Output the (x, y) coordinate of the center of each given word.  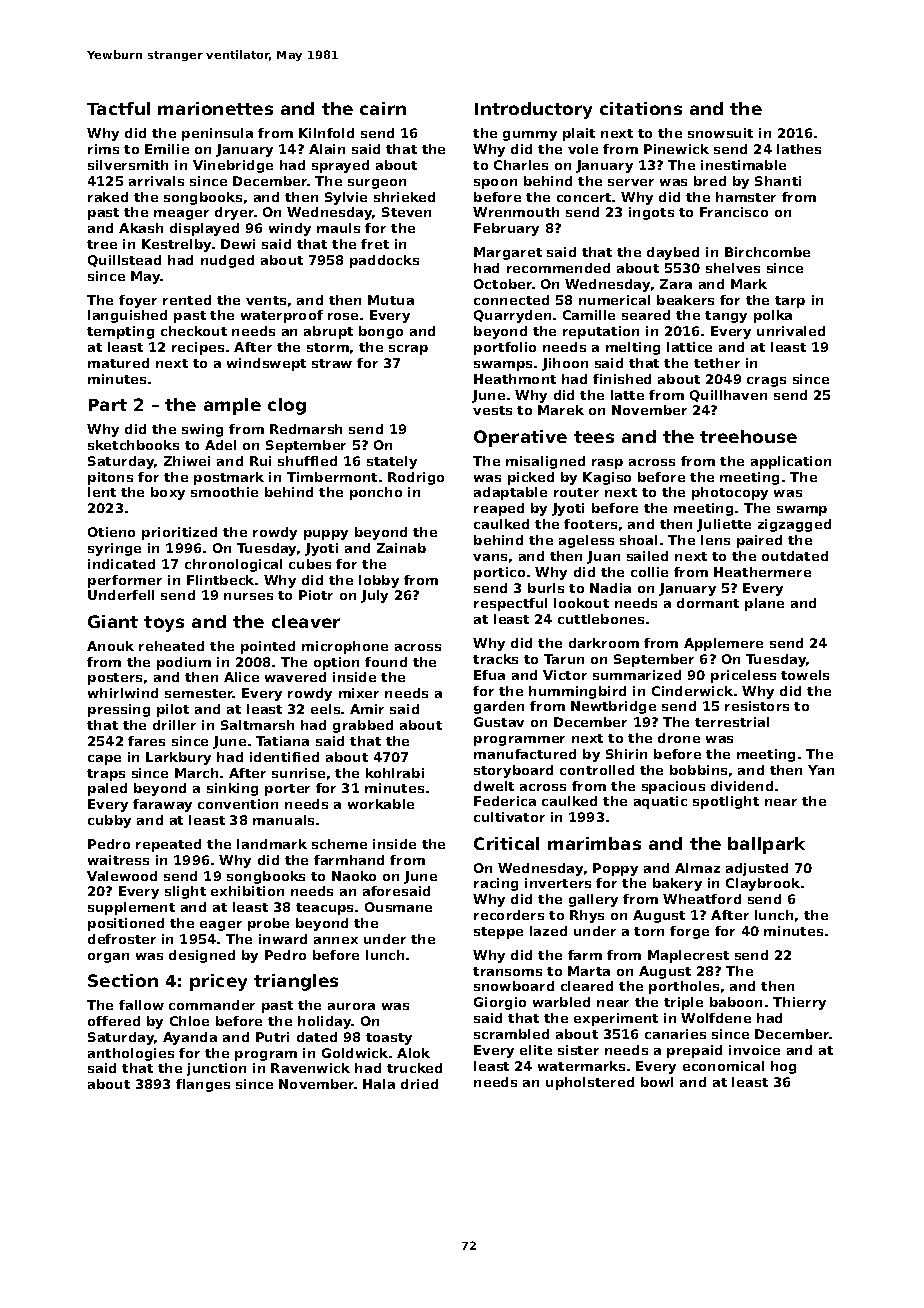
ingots (651, 213)
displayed (204, 229)
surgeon (377, 184)
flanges (203, 1085)
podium (184, 663)
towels (805, 675)
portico (499, 573)
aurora (351, 1006)
